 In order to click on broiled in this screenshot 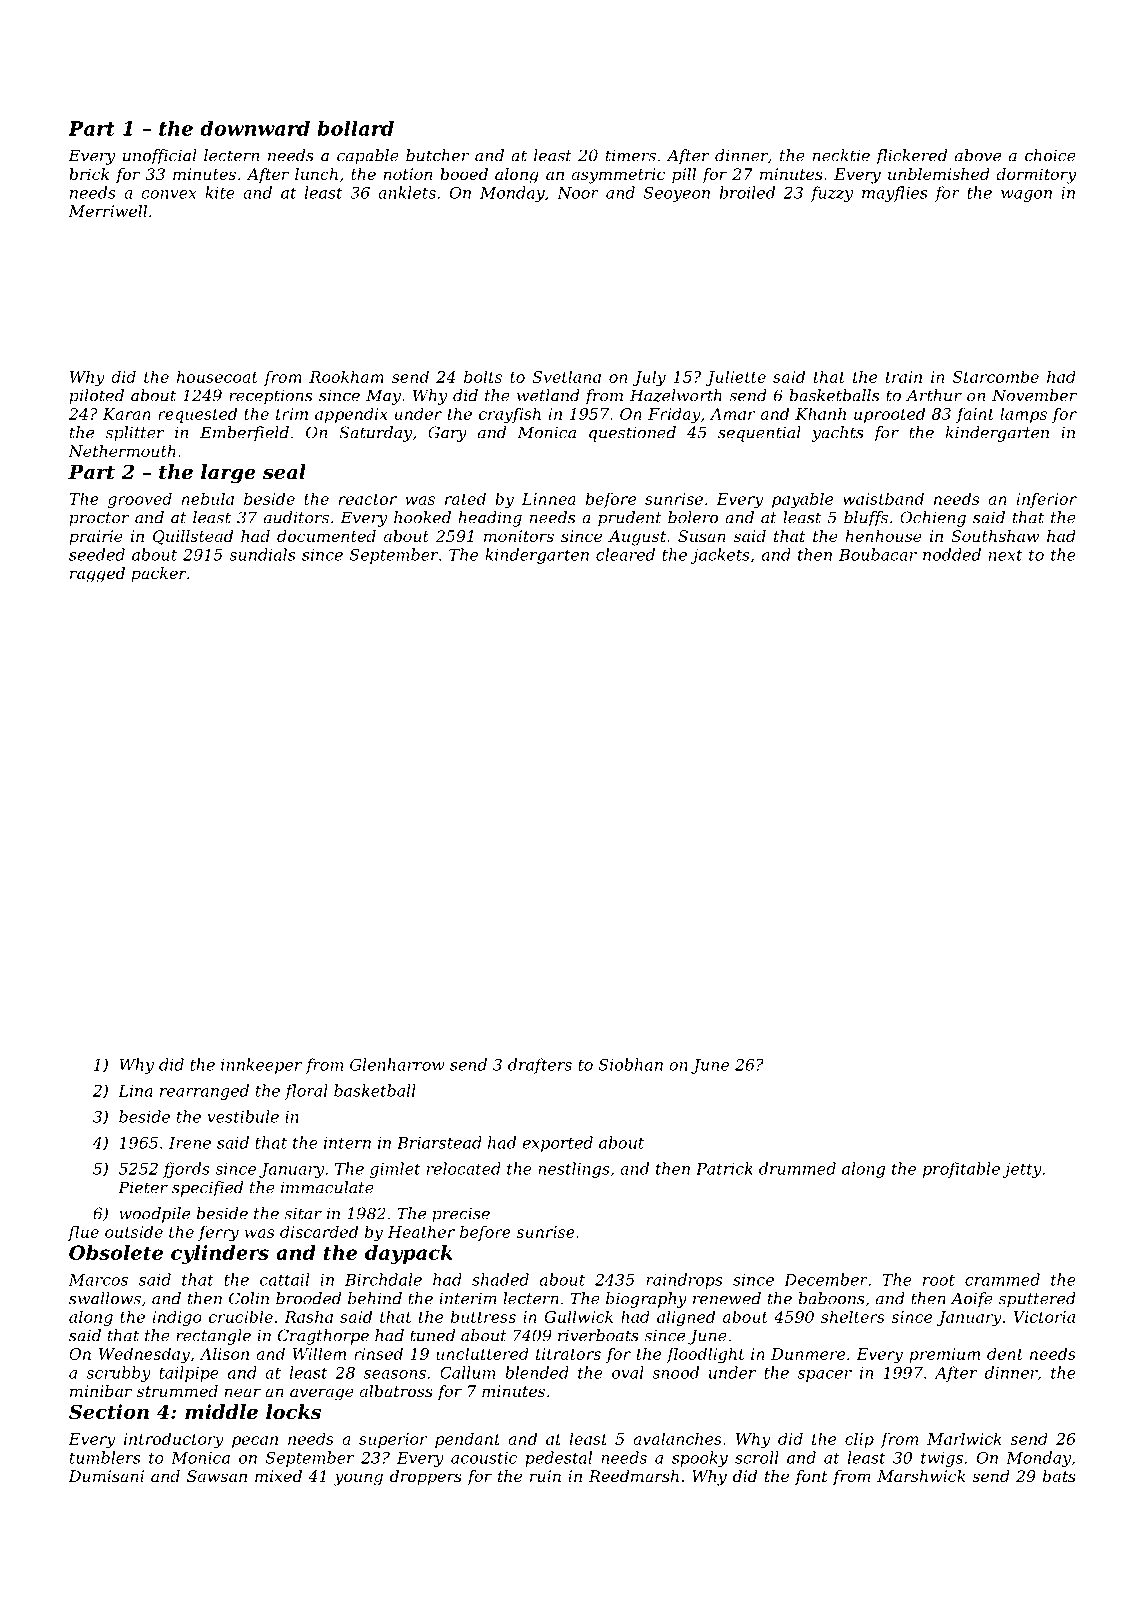, I will do `click(747, 192)`.
